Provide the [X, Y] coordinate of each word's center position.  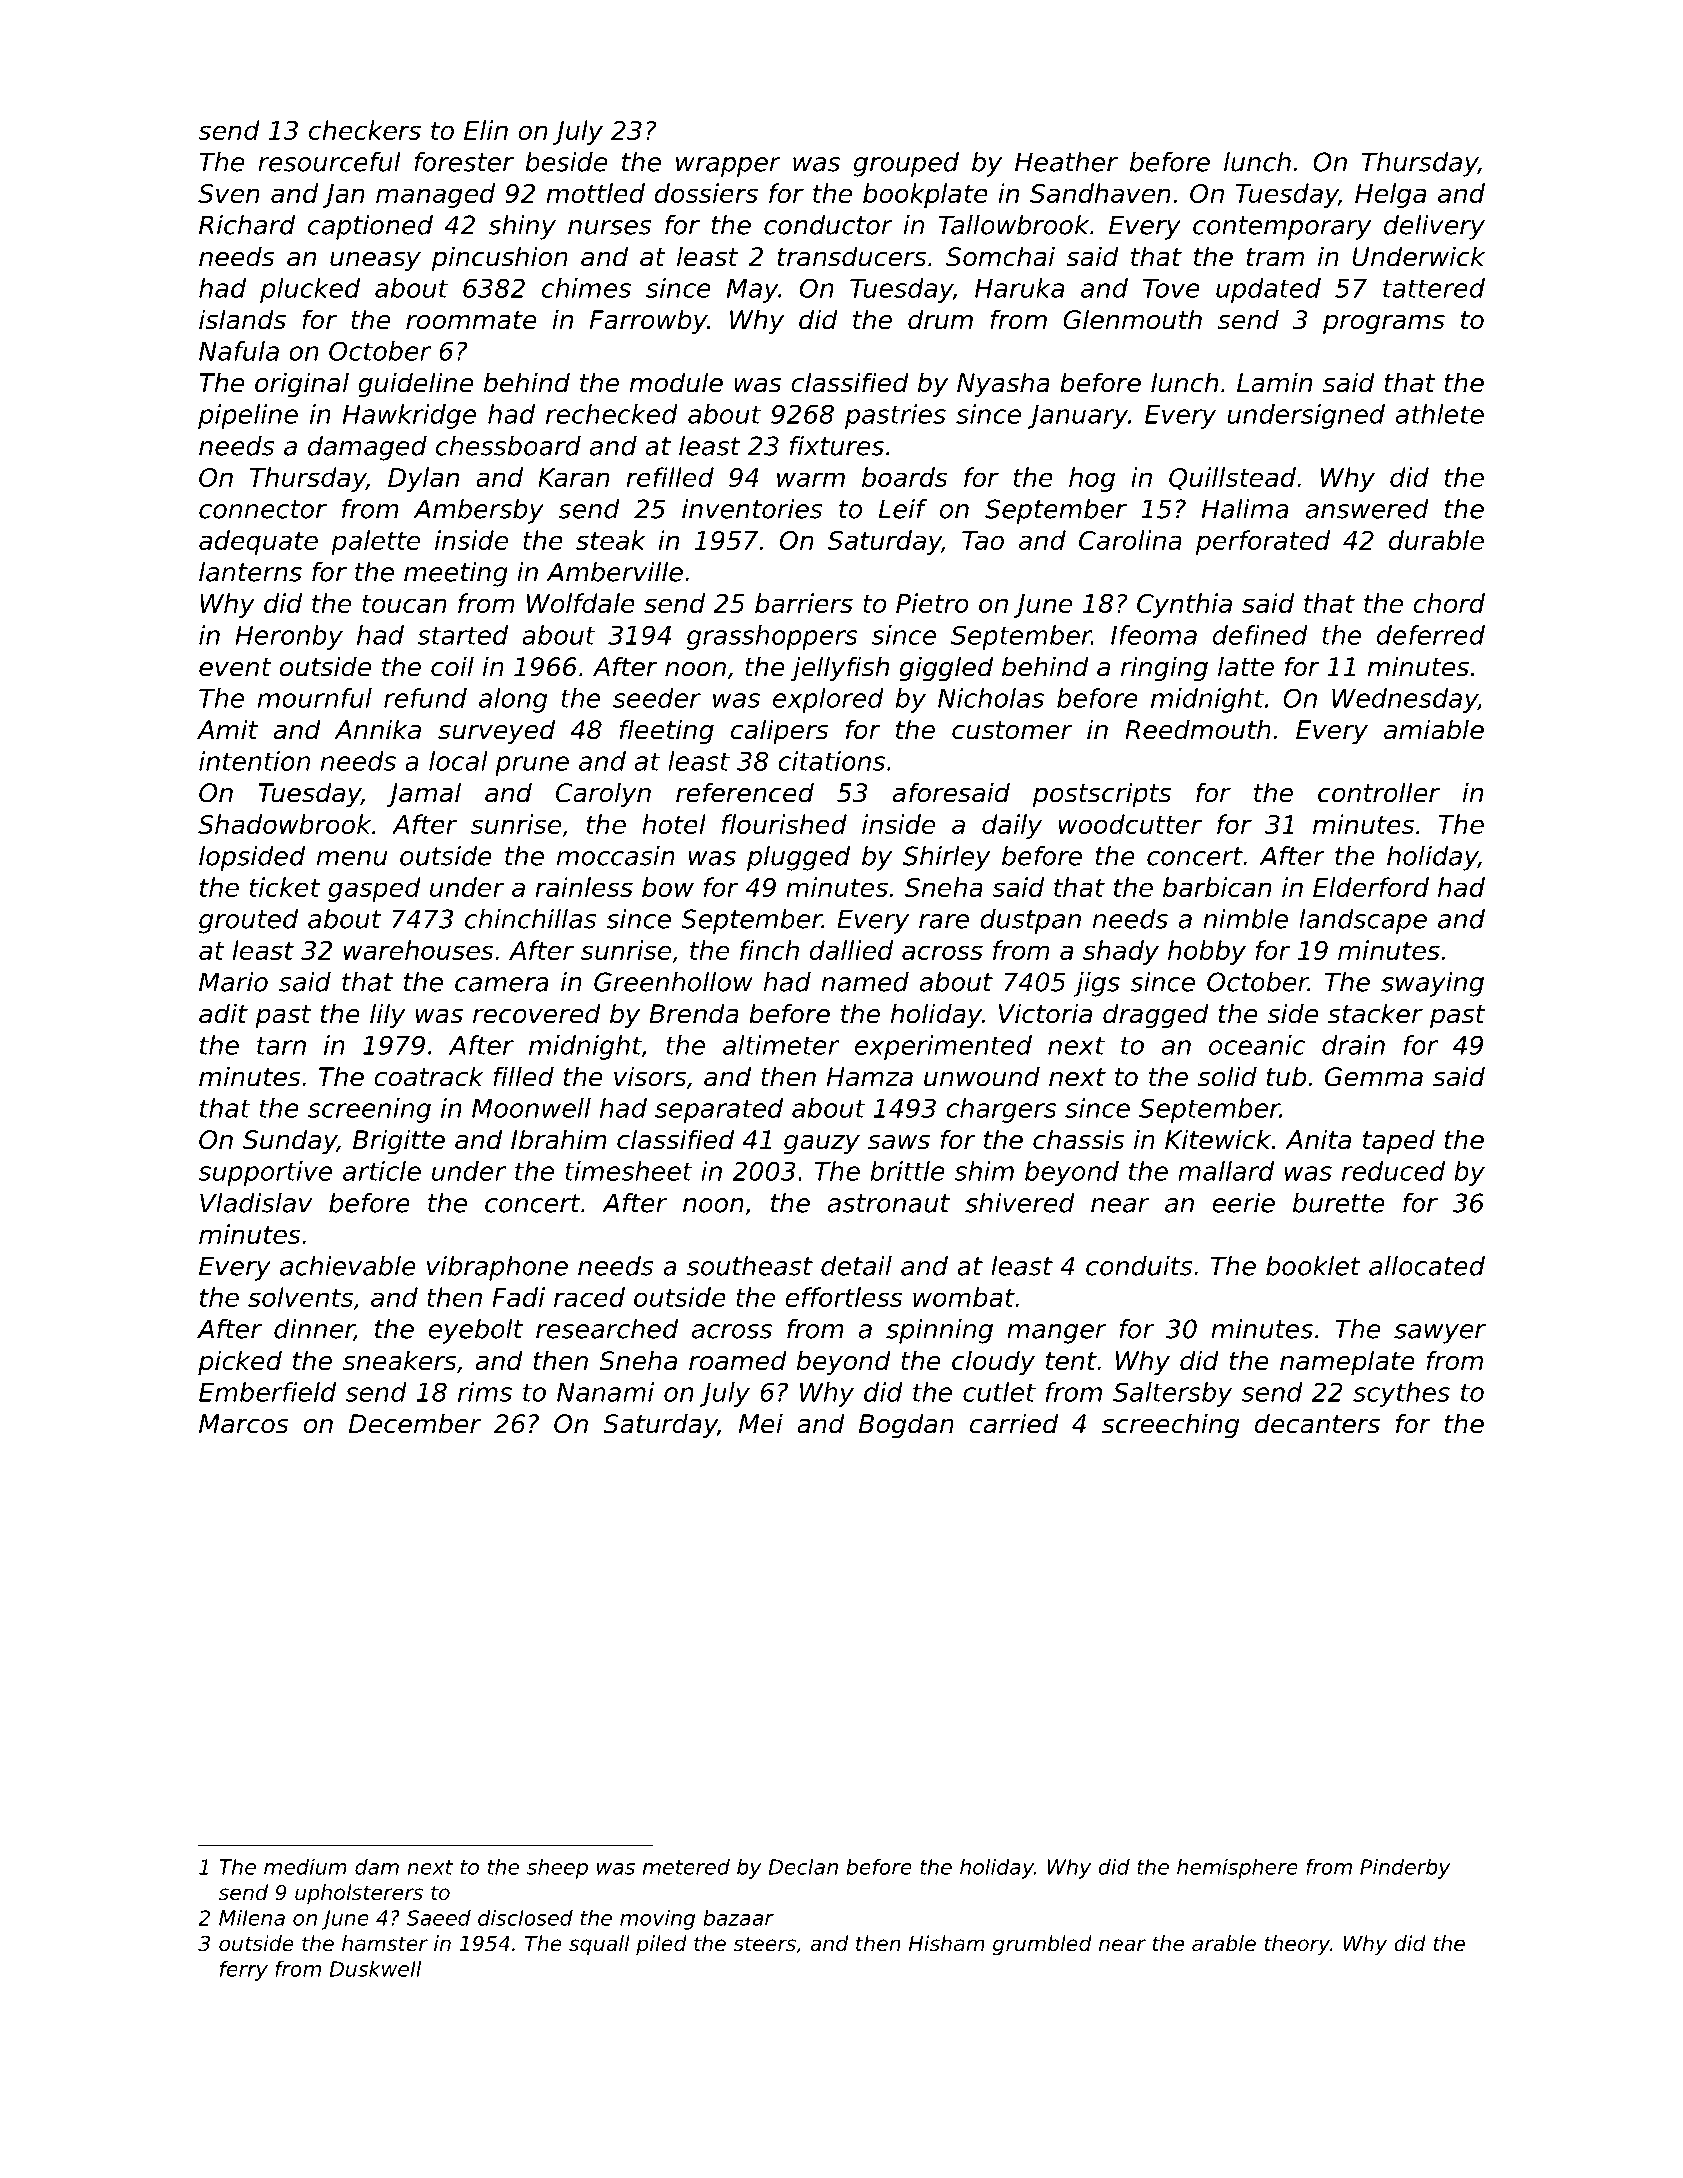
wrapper [728, 167]
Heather [1066, 162]
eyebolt [476, 1331]
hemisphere [1237, 1869]
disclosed [525, 1918]
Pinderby [1405, 1869]
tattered [1434, 288]
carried [1014, 1423]
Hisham [947, 1943]
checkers [365, 130]
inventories [752, 509]
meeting [456, 574]
